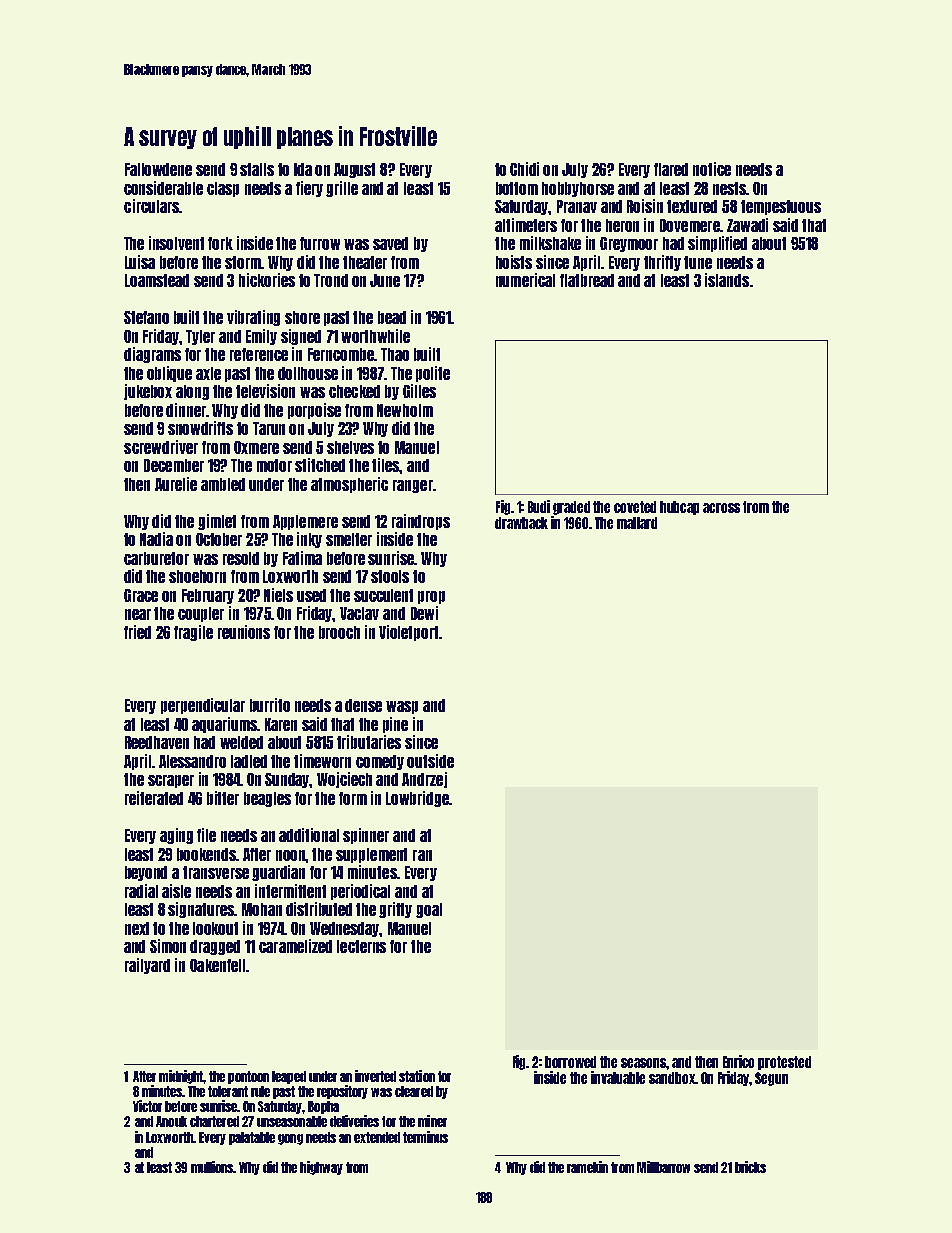 The image size is (952, 1233). I want to click on goal, so click(429, 910).
